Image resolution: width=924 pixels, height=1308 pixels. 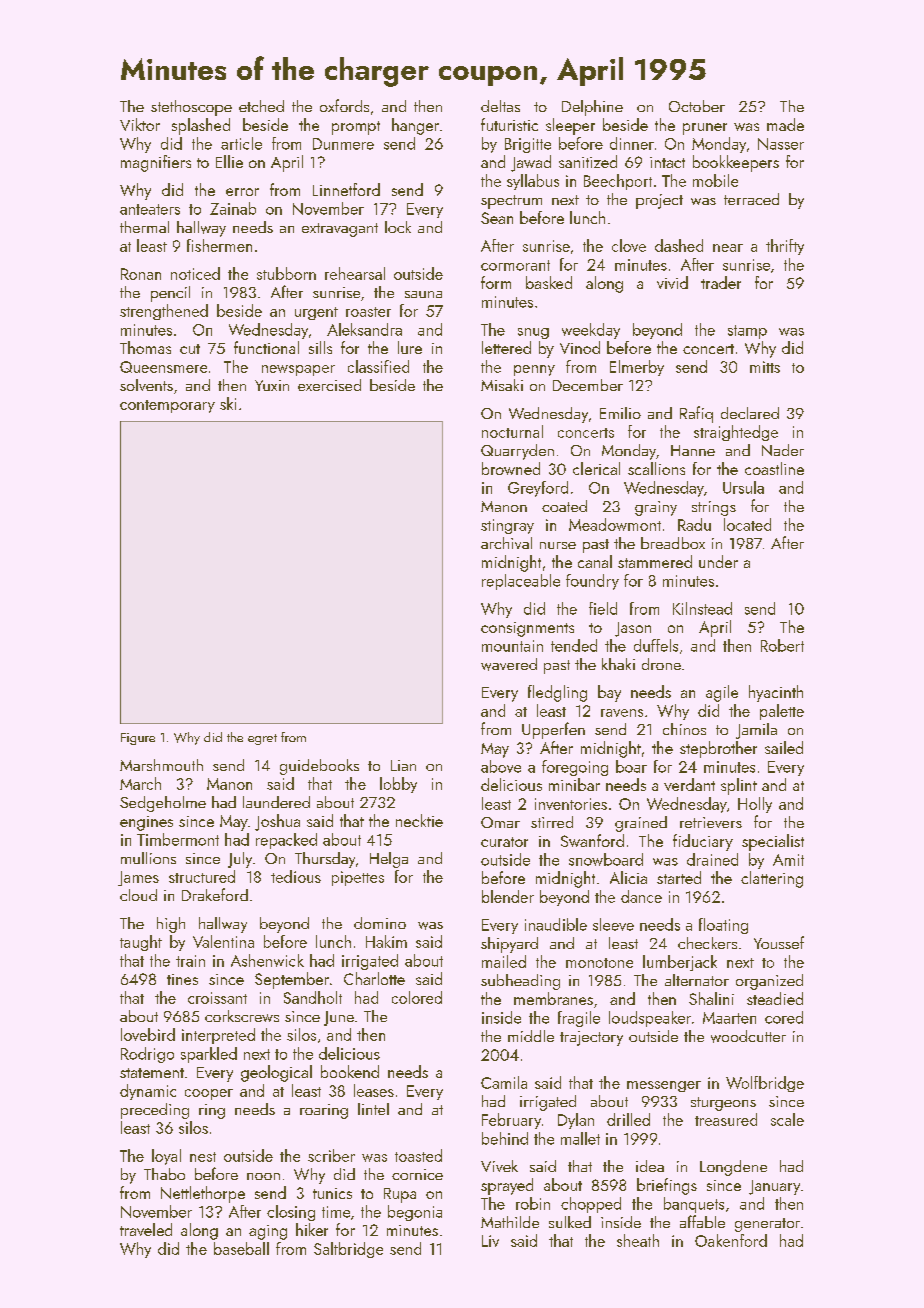 What do you see at coordinates (620, 413) in the screenshot?
I see `Emilio` at bounding box center [620, 413].
